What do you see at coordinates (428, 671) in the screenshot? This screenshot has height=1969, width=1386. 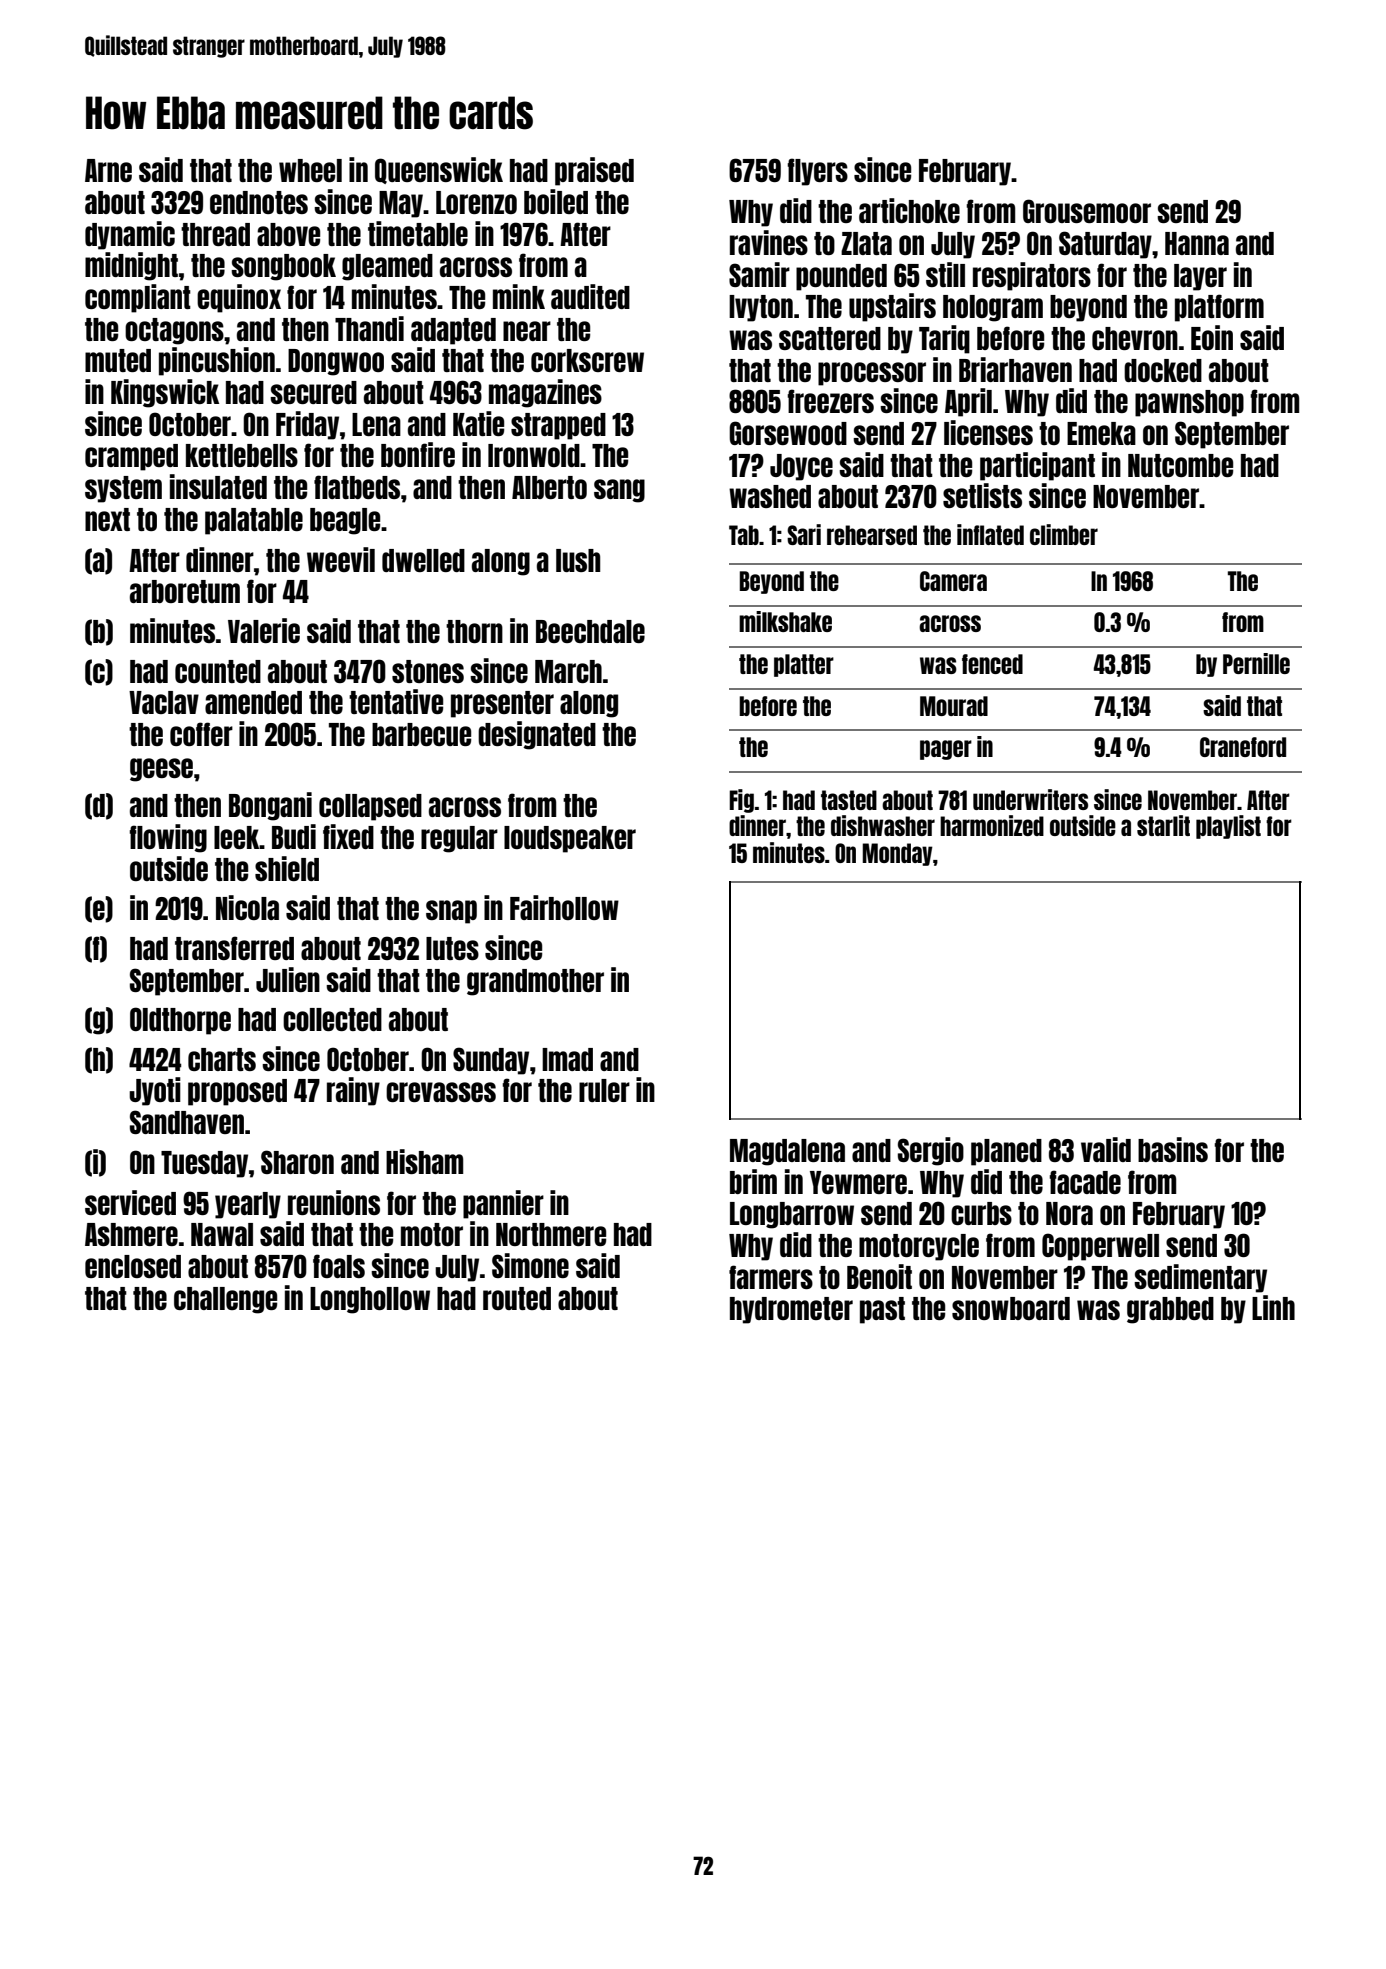 I see `stones` at bounding box center [428, 671].
